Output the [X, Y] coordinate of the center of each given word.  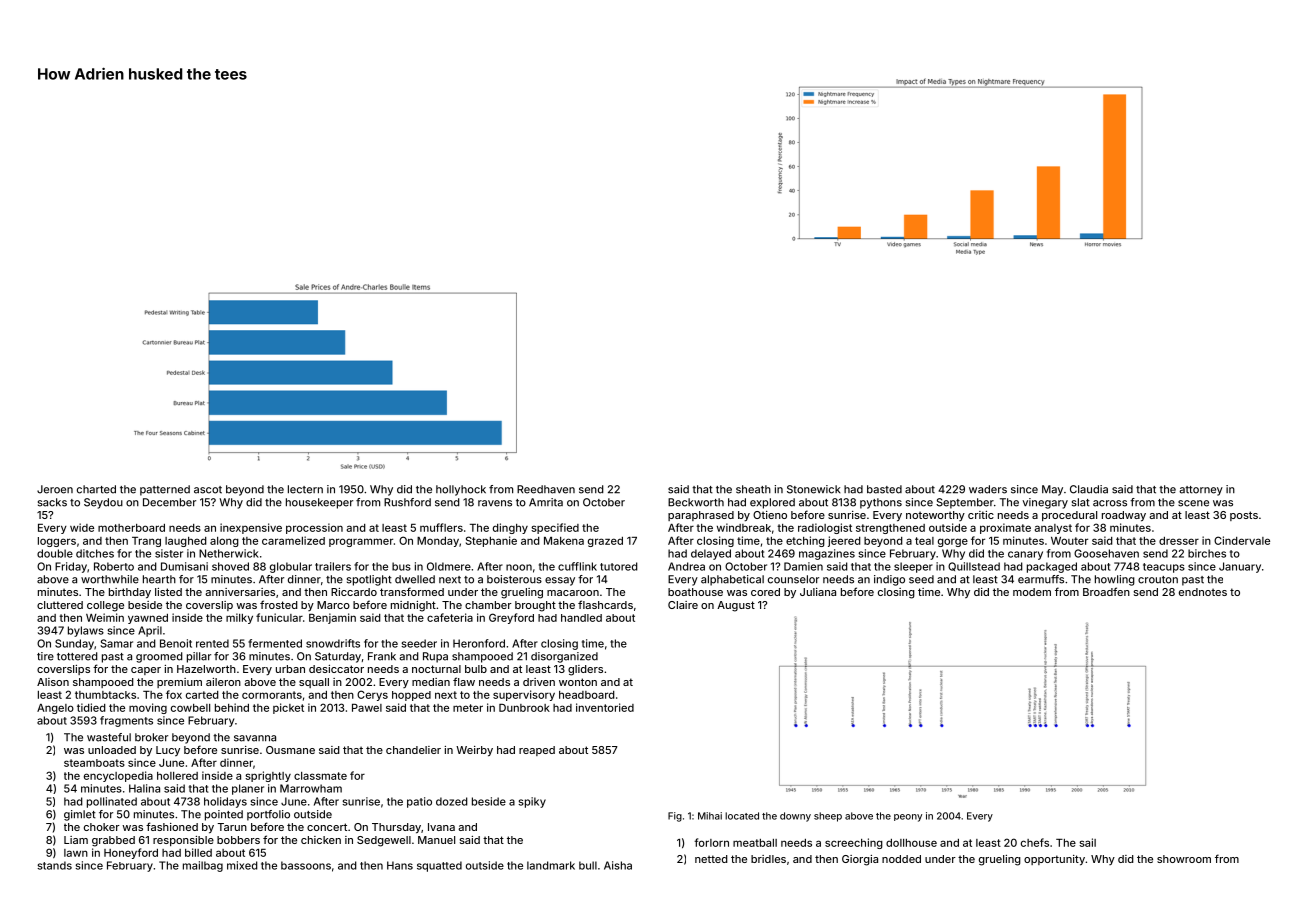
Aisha [618, 865]
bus [401, 566]
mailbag [203, 866]
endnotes [1203, 592]
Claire [683, 605]
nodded [901, 859]
